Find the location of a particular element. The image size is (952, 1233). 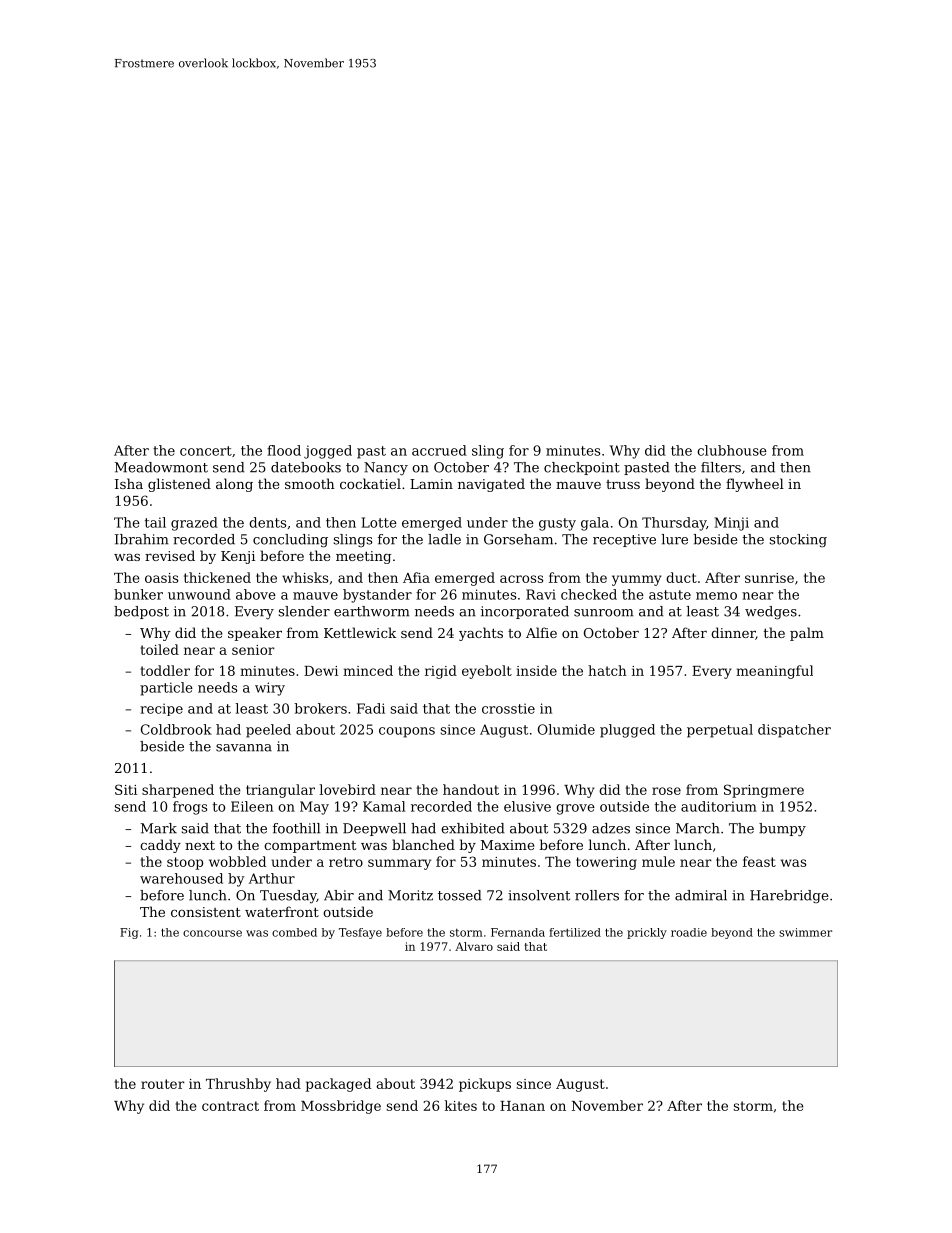

consistent is located at coordinates (206, 912).
